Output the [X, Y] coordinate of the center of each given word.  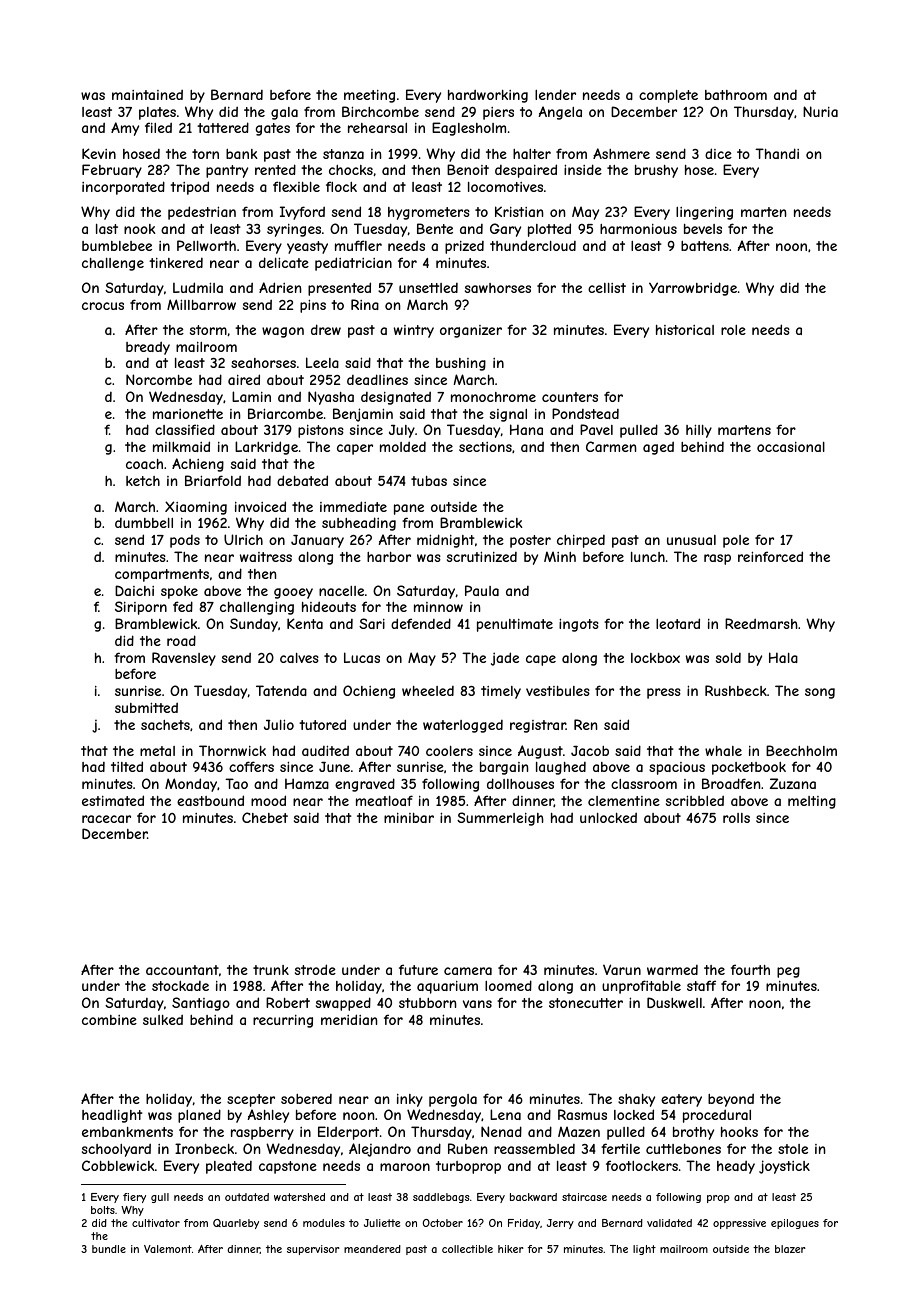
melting [812, 802]
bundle [109, 1249]
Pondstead [585, 413]
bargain [504, 768]
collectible [467, 1249]
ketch [143, 481]
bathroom [736, 95]
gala [284, 113]
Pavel [596, 429]
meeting [369, 96]
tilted [127, 766]
